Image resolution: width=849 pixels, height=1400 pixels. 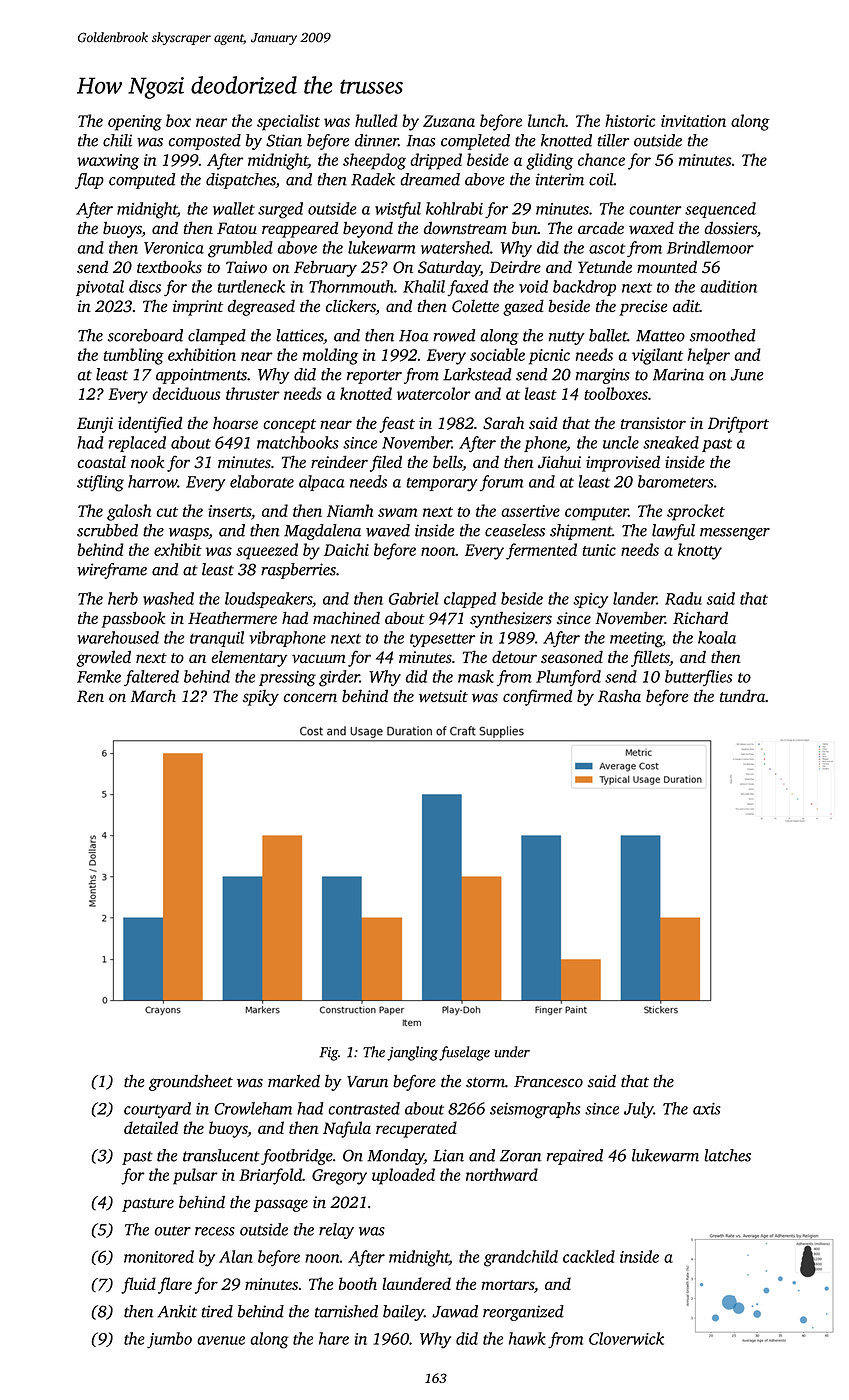 What do you see at coordinates (443, 696) in the document?
I see `wetsuit` at bounding box center [443, 696].
